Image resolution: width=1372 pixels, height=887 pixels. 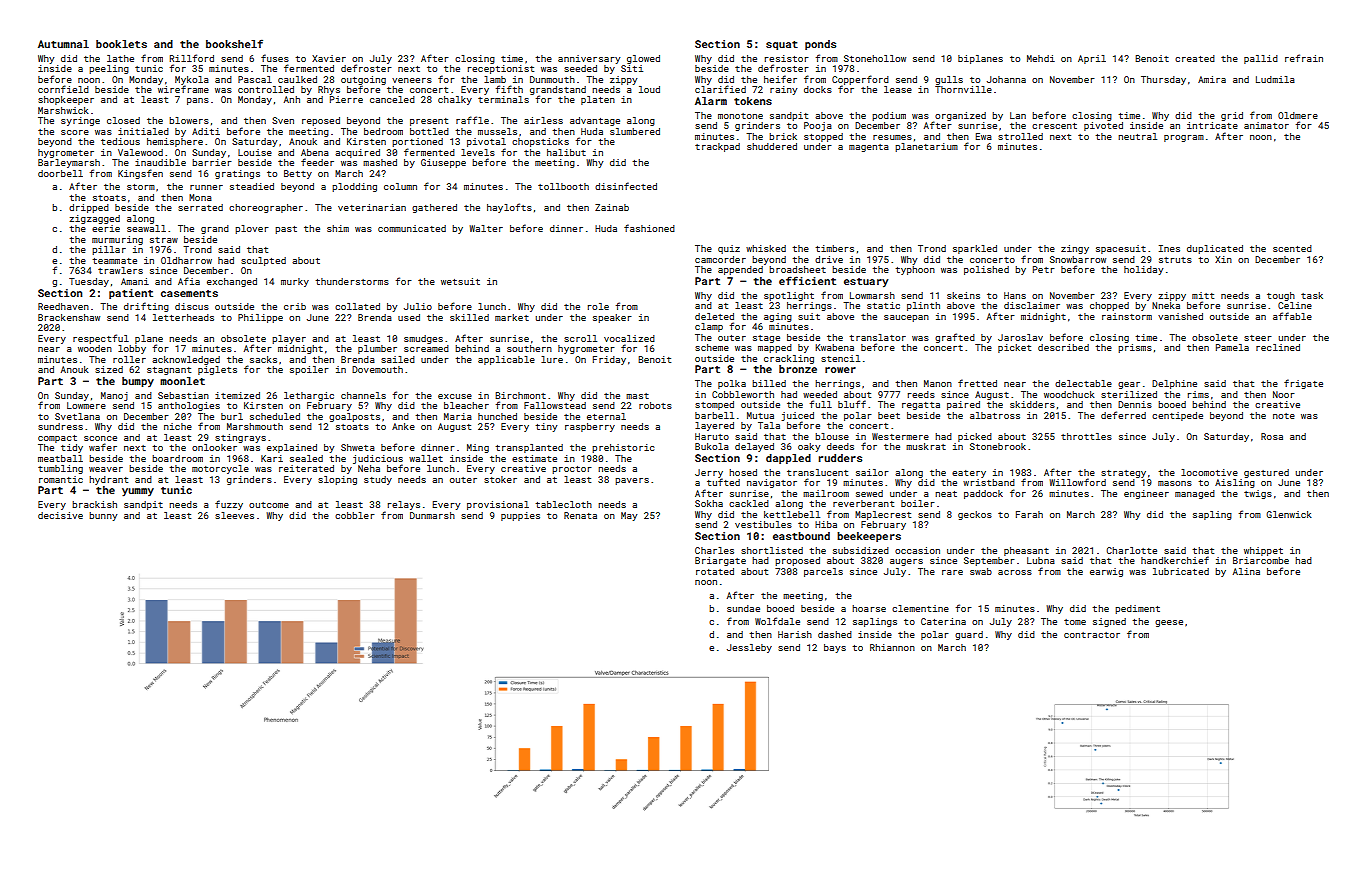 I want to click on picket, so click(x=1014, y=348).
